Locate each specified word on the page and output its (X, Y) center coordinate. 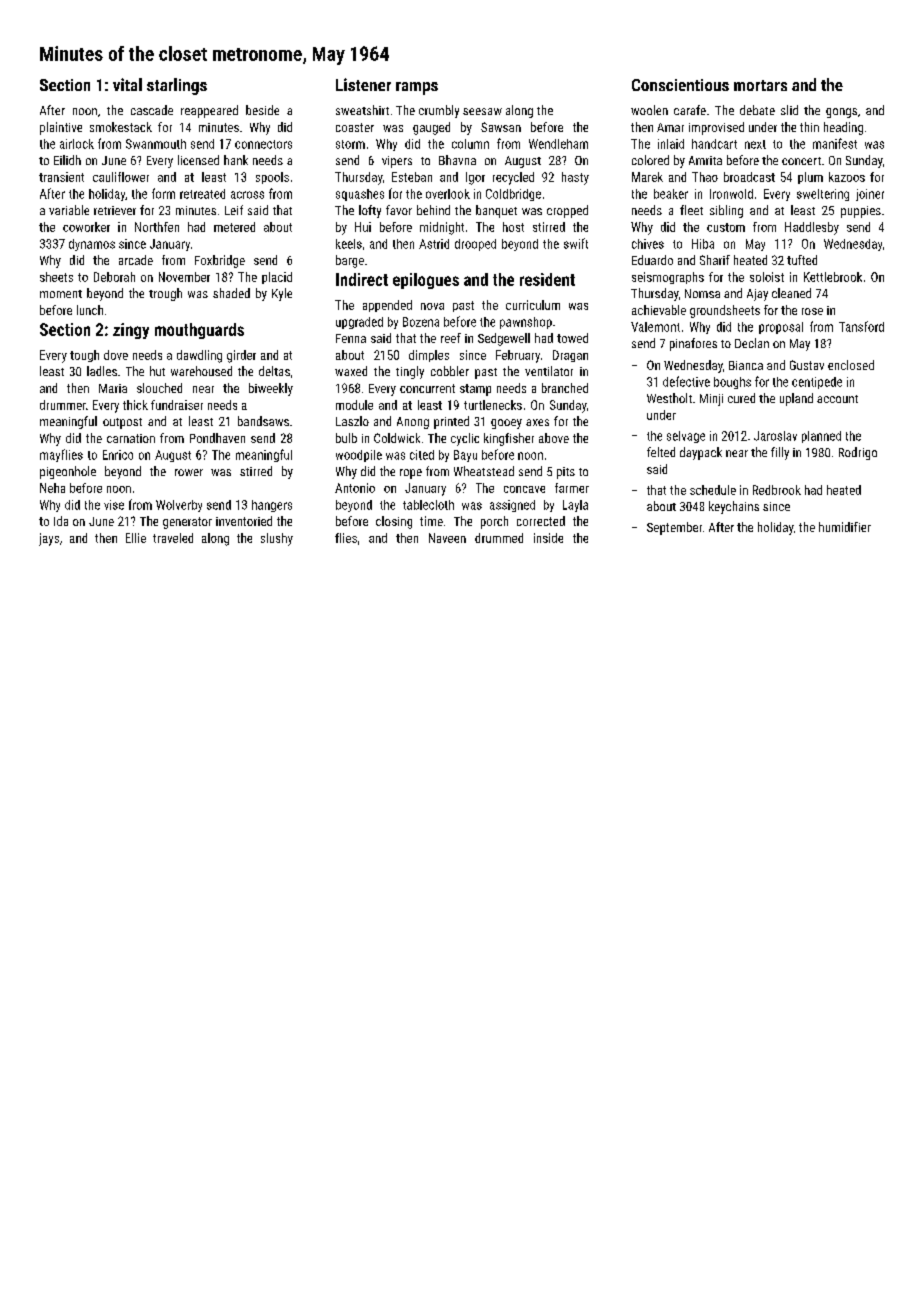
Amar (670, 127)
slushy (277, 539)
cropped (567, 211)
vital (127, 84)
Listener (363, 84)
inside (548, 538)
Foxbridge (220, 261)
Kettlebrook (833, 277)
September (674, 528)
